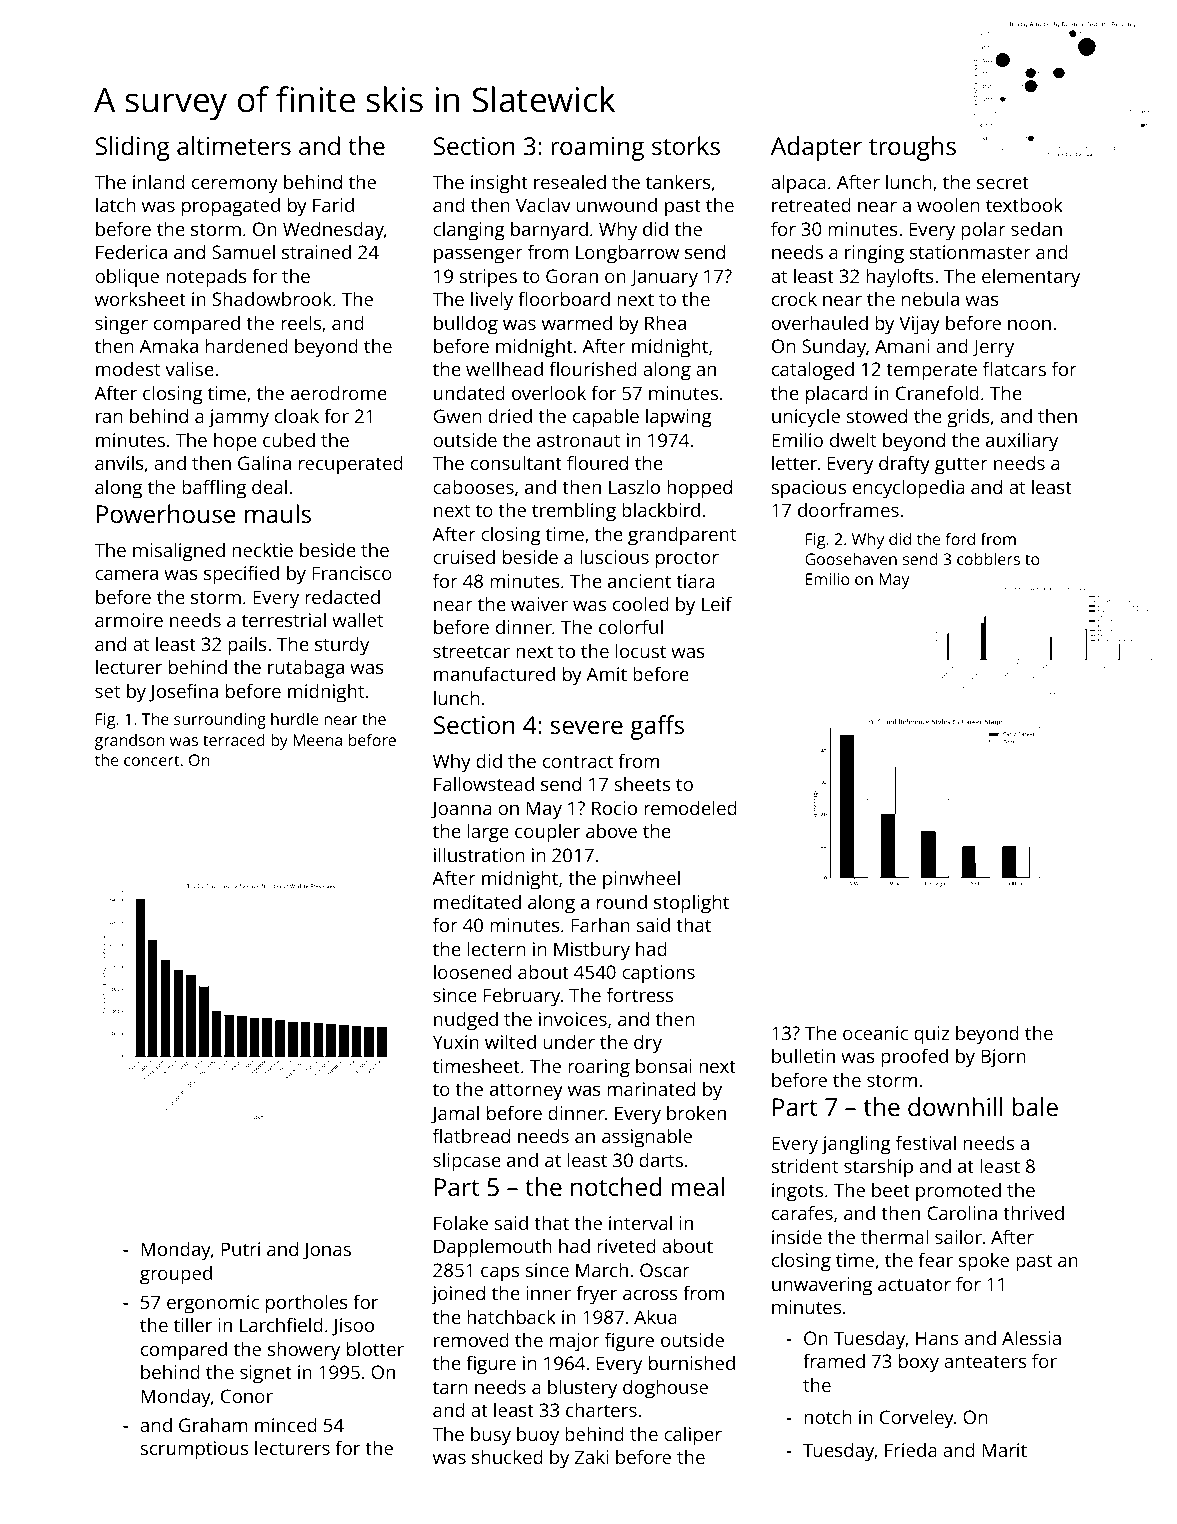 The height and width of the page is (1524, 1177). Describe the element at coordinates (962, 1212) in the page. I see `Carolina` at that location.
